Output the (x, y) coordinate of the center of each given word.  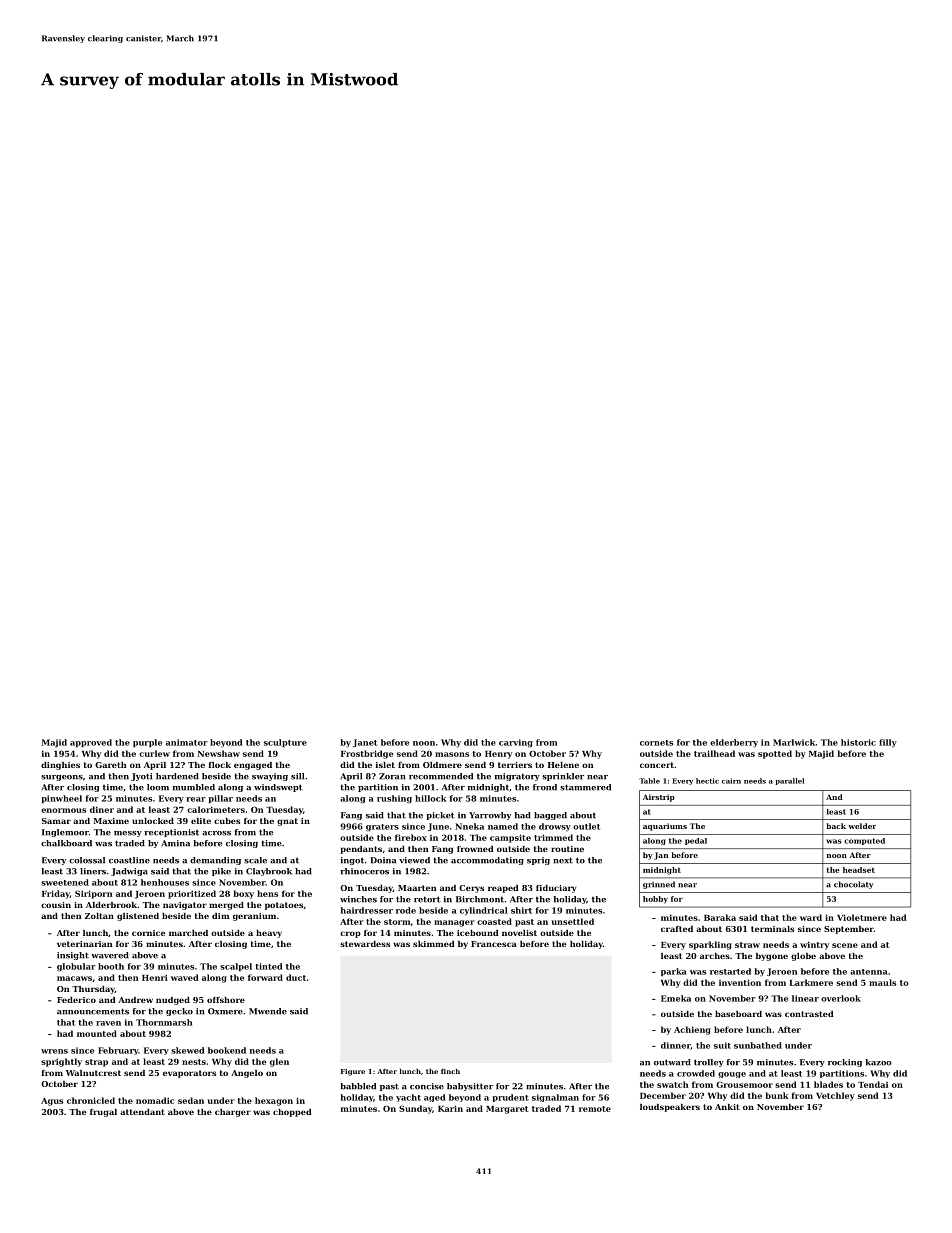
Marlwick (794, 742)
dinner (676, 1046)
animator (187, 742)
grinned (659, 885)
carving (516, 743)
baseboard (738, 1014)
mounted (97, 1033)
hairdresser (367, 910)
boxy (243, 894)
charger (233, 1113)
